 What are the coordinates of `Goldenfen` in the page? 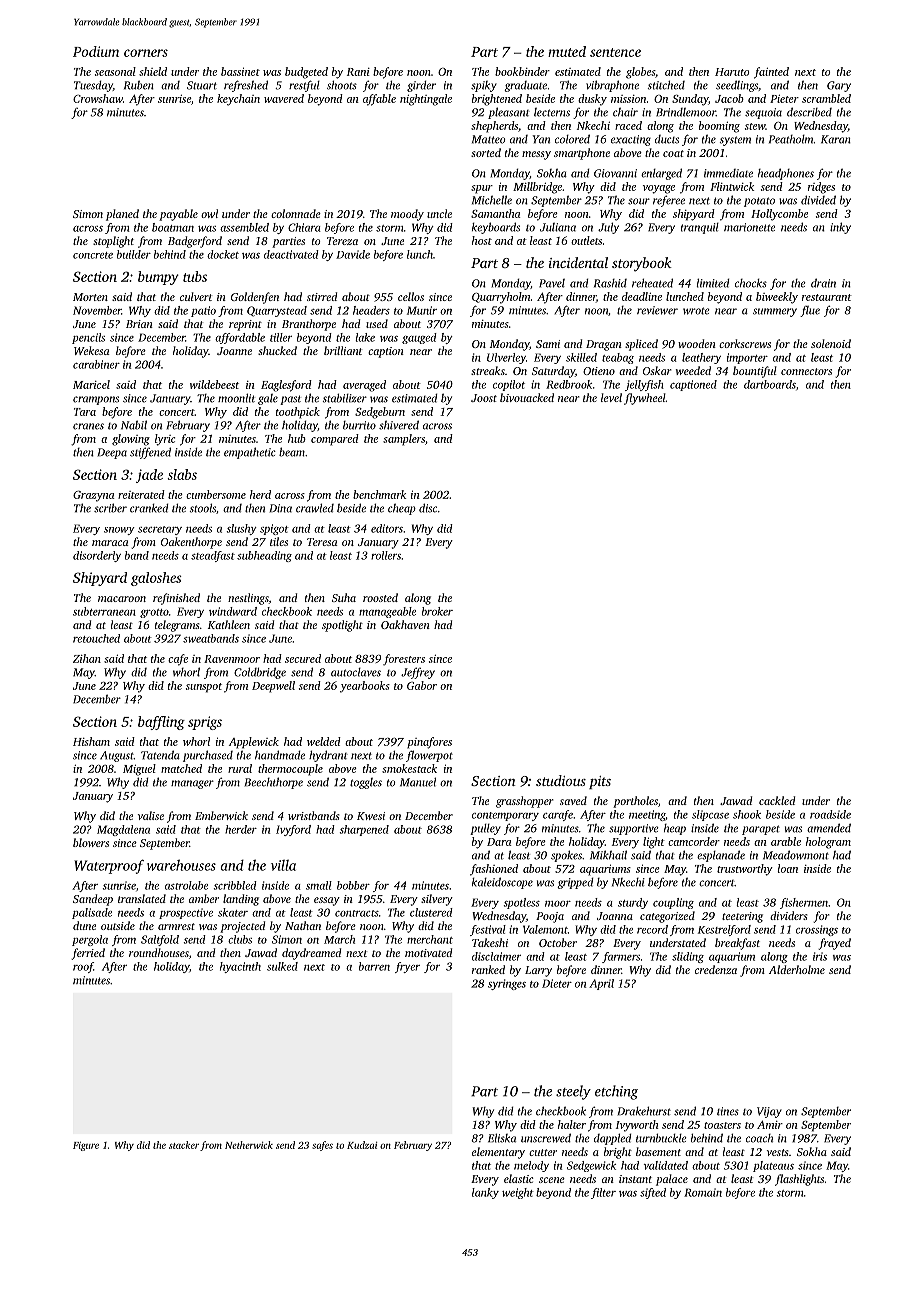 It's located at (255, 298).
